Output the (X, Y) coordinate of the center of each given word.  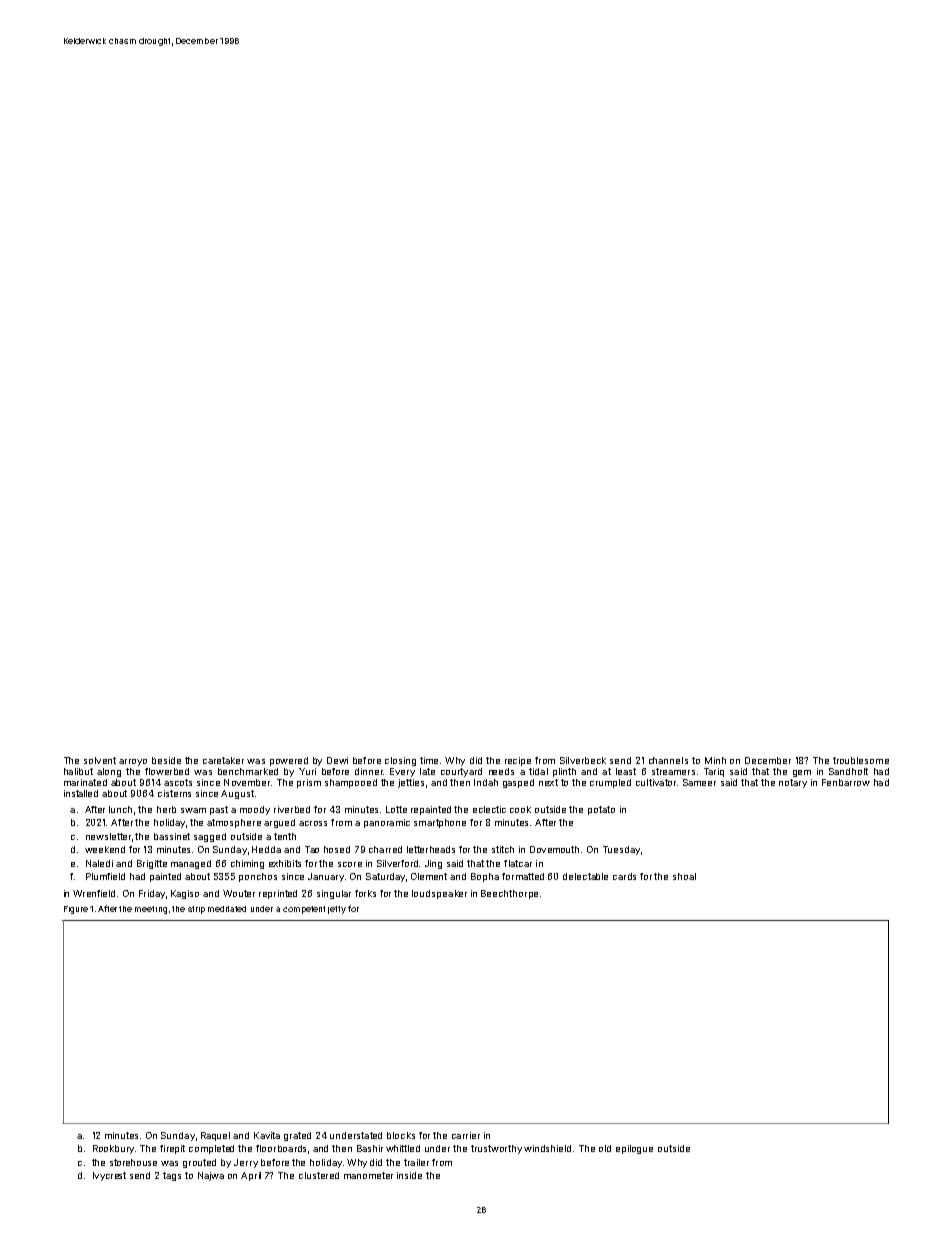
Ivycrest (109, 1176)
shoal (684, 876)
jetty (337, 910)
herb (166, 809)
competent (304, 910)
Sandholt (848, 771)
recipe (518, 761)
